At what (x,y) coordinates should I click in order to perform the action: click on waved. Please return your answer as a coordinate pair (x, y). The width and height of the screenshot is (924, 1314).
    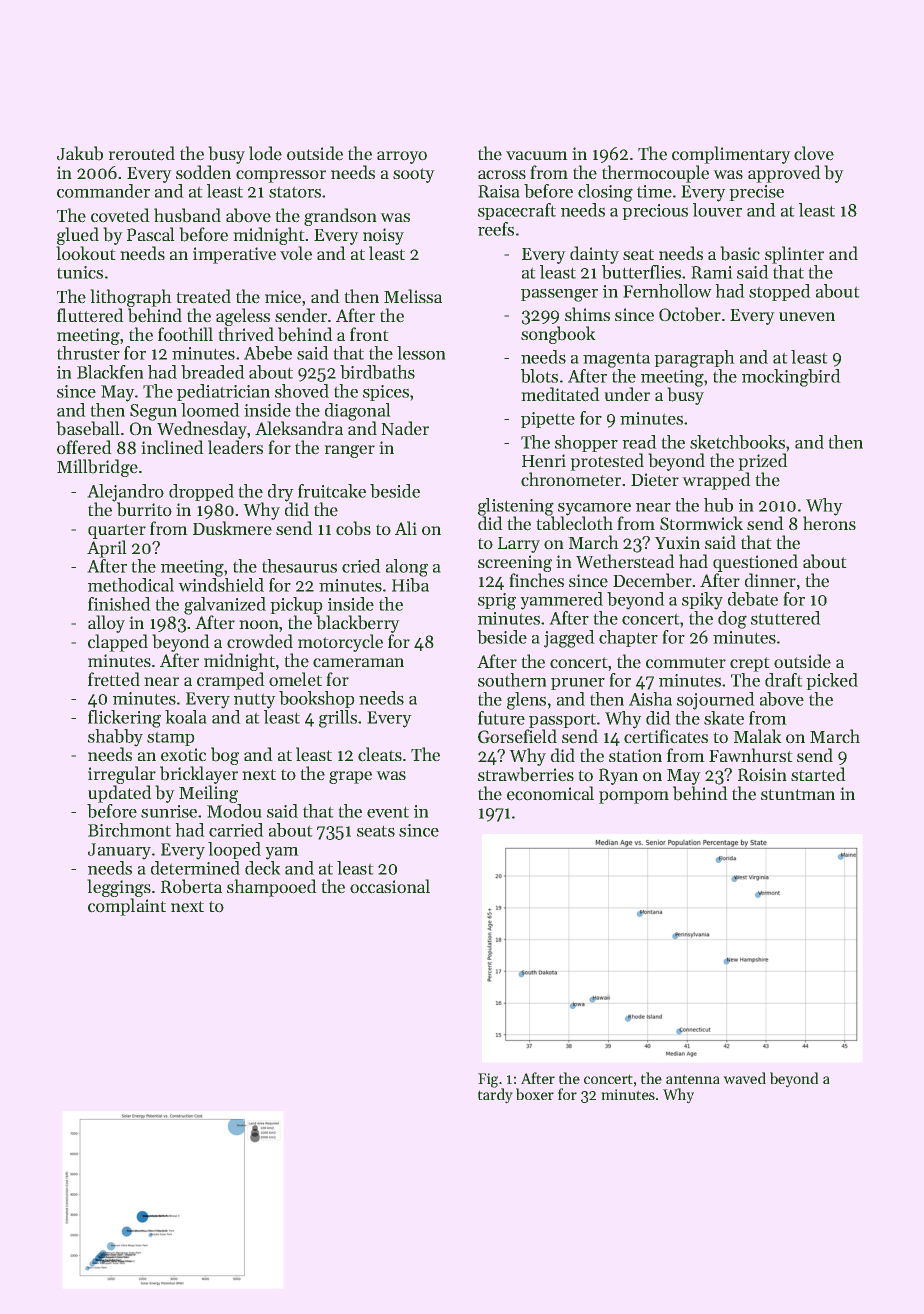
    Looking at the image, I should click on (744, 1078).
